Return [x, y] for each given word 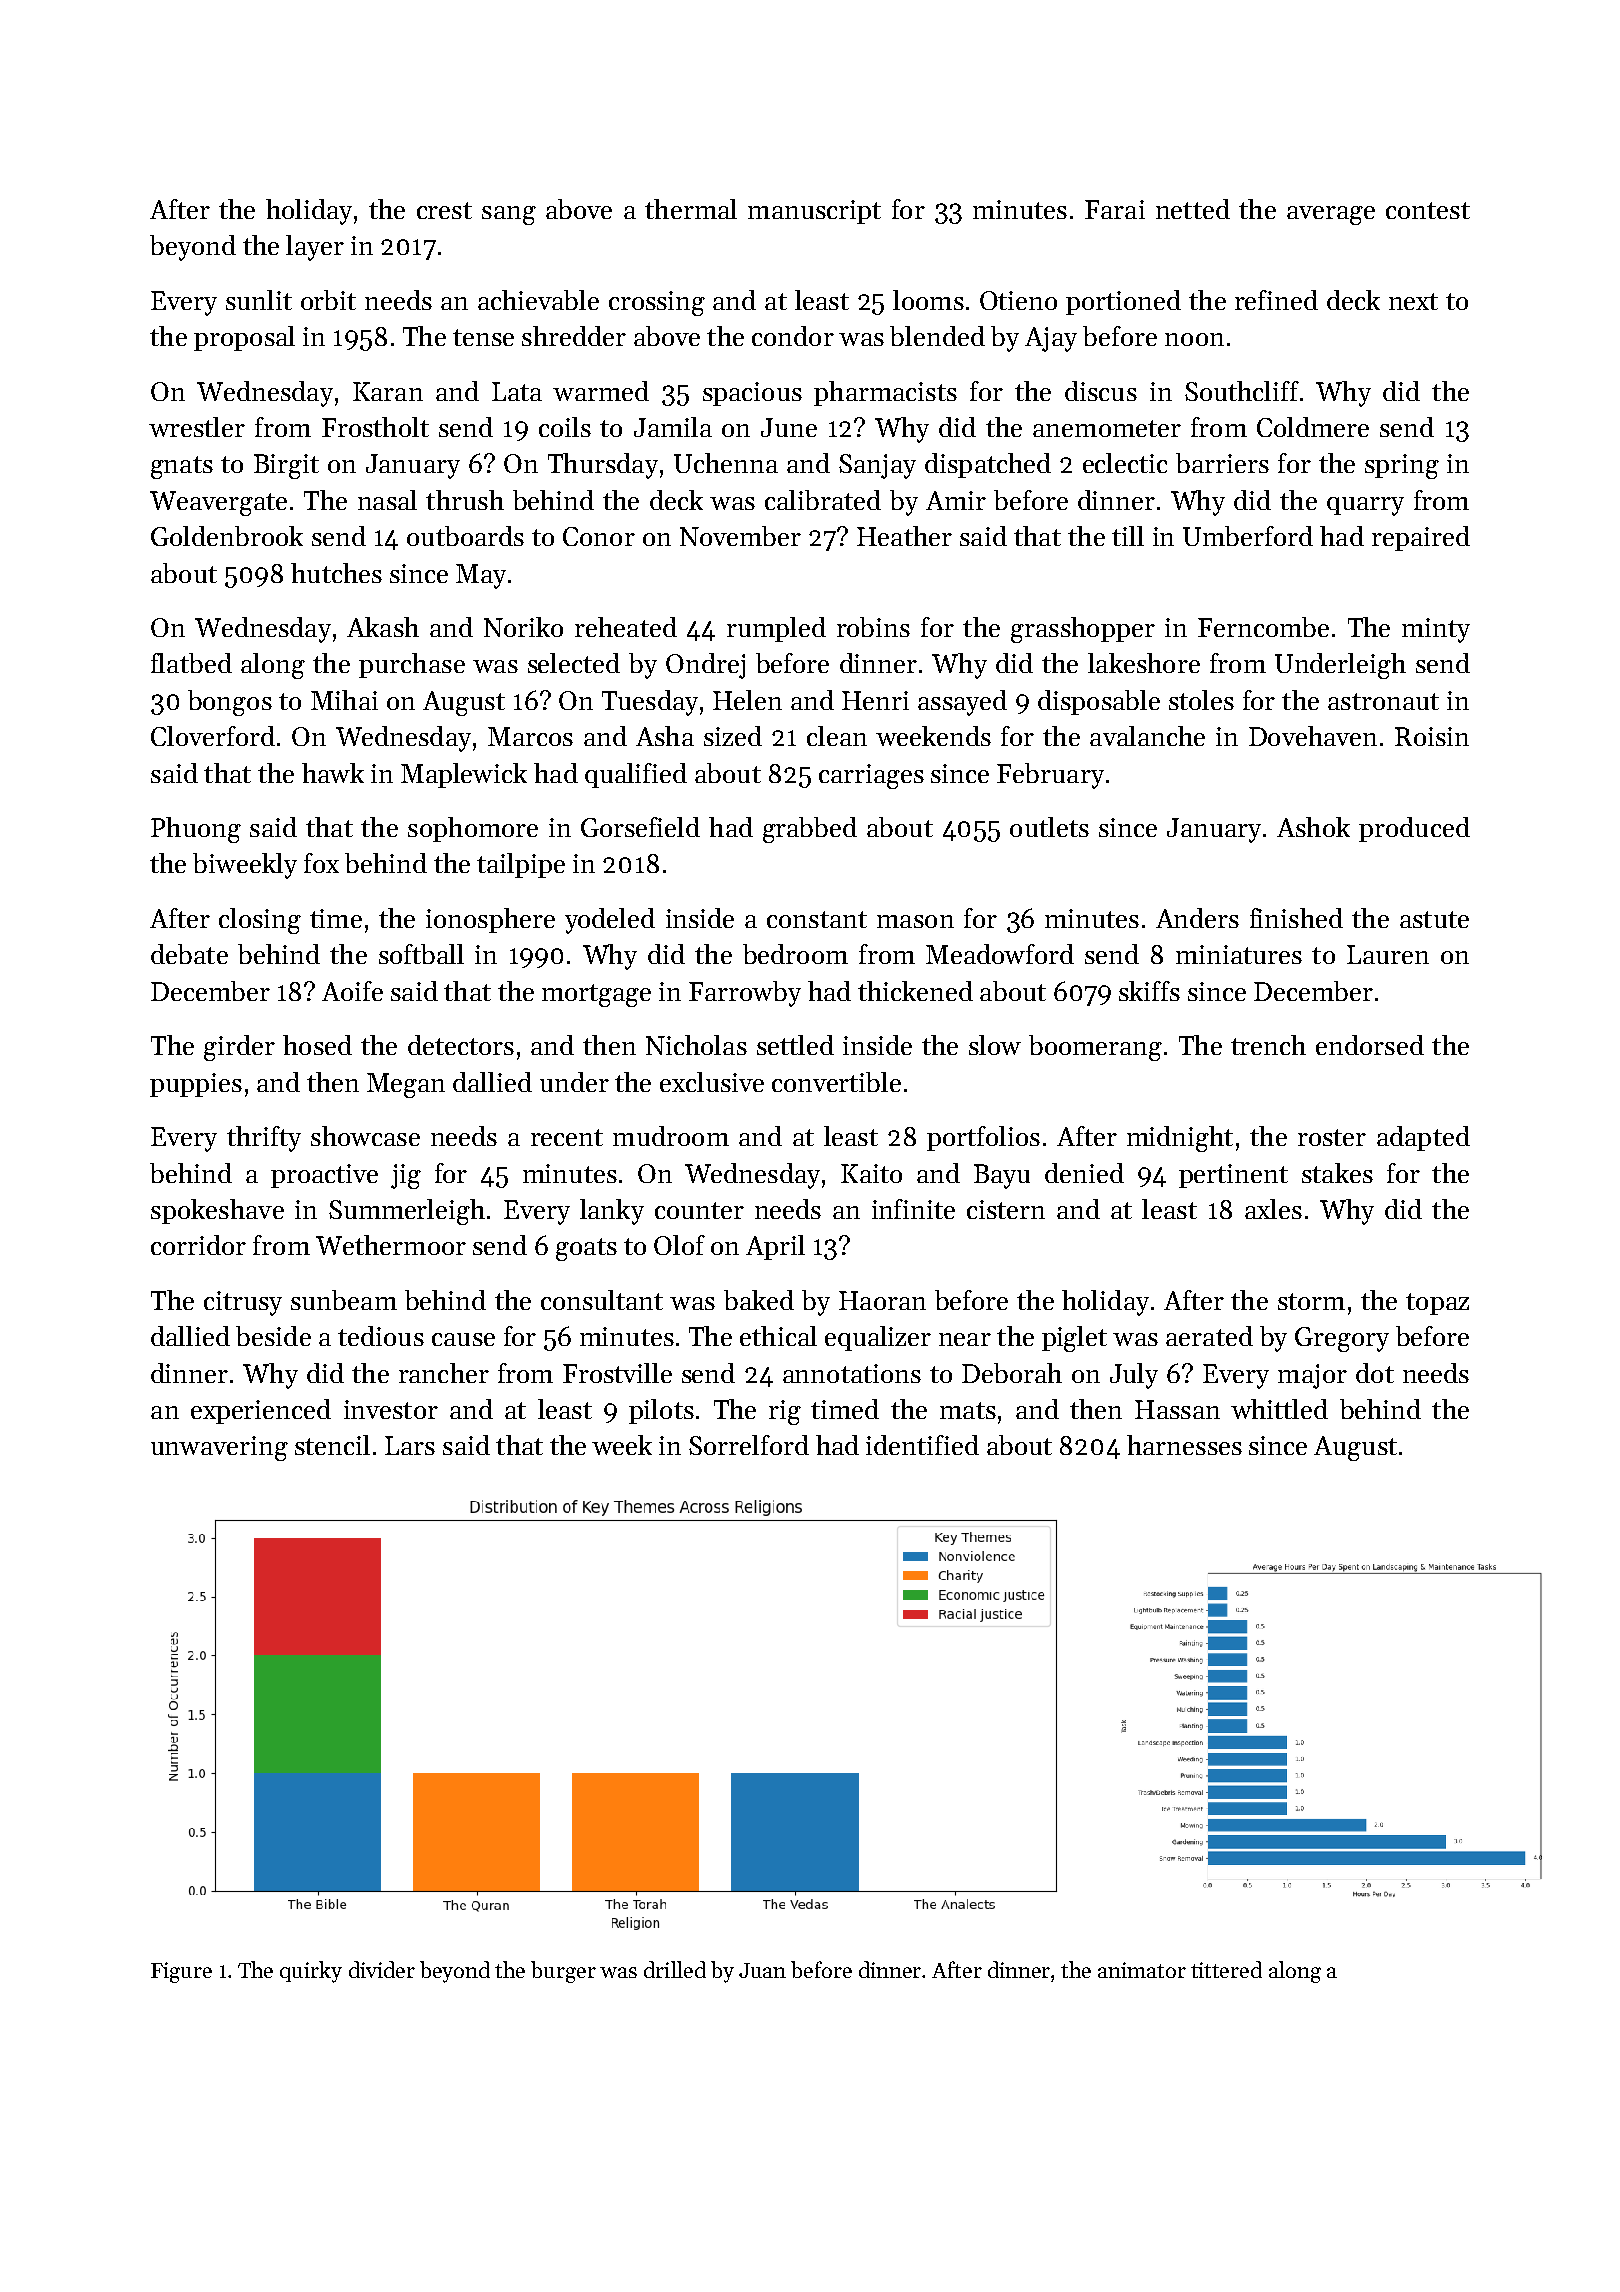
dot [1375, 1373]
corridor [198, 1245]
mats [968, 1410]
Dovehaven [1313, 736]
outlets [1049, 827]
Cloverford [213, 736]
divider [382, 1969]
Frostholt [375, 427]
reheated [626, 627]
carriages [871, 776]
